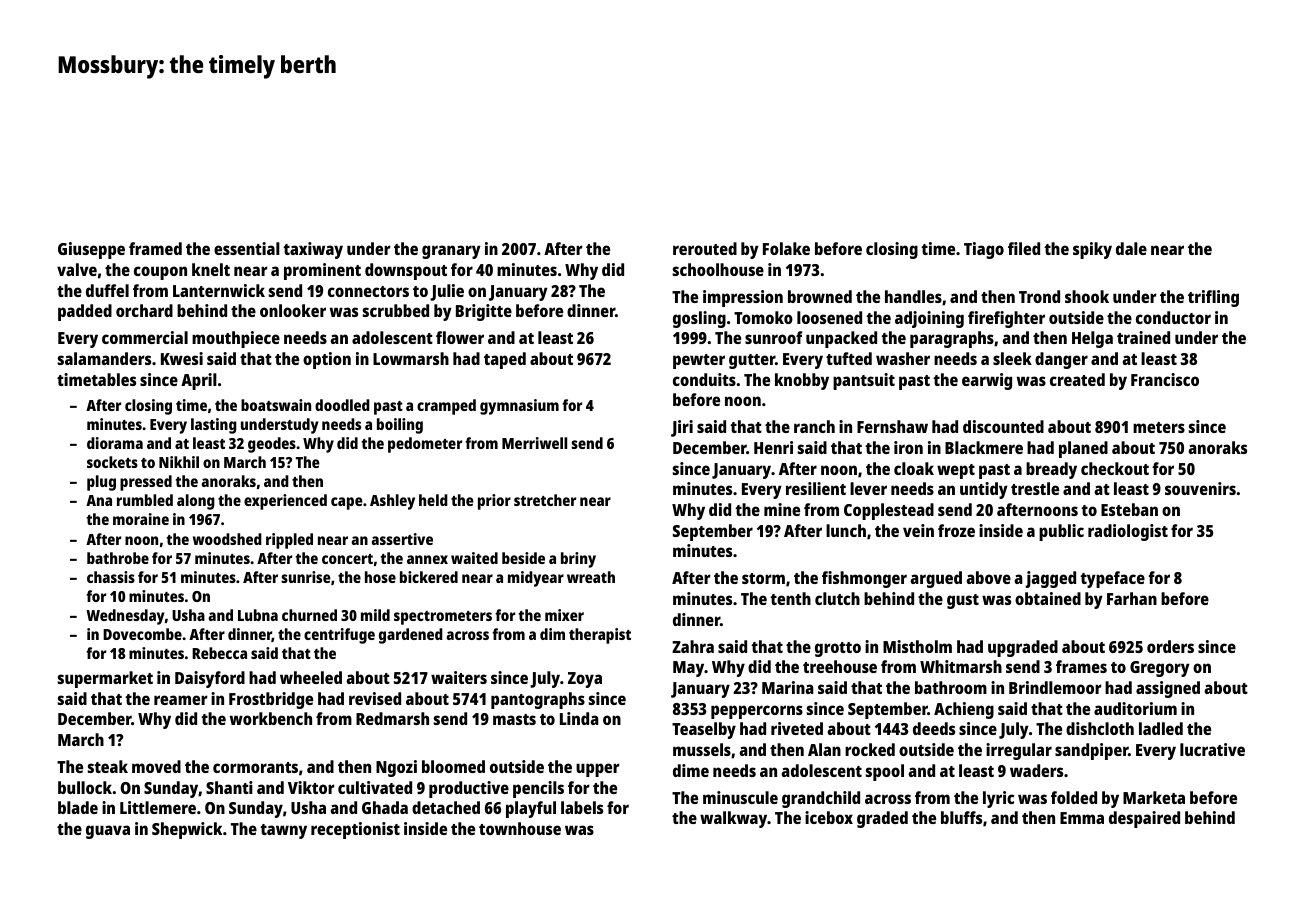 This screenshot has width=1308, height=924. What do you see at coordinates (392, 502) in the screenshot?
I see `Ashley` at bounding box center [392, 502].
